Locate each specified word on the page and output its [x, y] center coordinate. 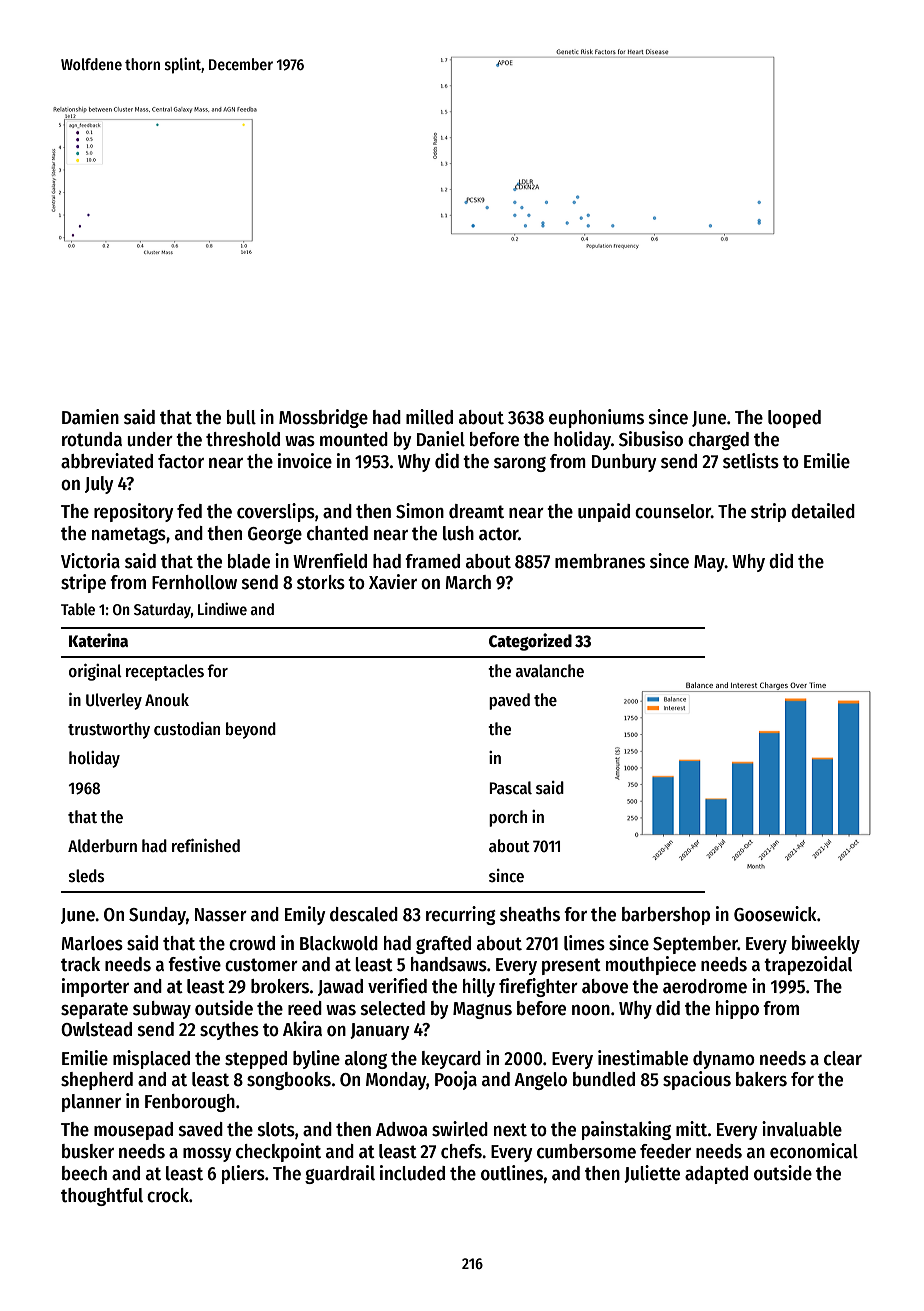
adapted [716, 1175]
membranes [600, 561]
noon [591, 1010]
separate [94, 1010]
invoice [305, 461]
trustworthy [109, 730]
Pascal [510, 788]
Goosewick [775, 914]
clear [843, 1058]
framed [432, 561]
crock [168, 1195]
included [412, 1173]
